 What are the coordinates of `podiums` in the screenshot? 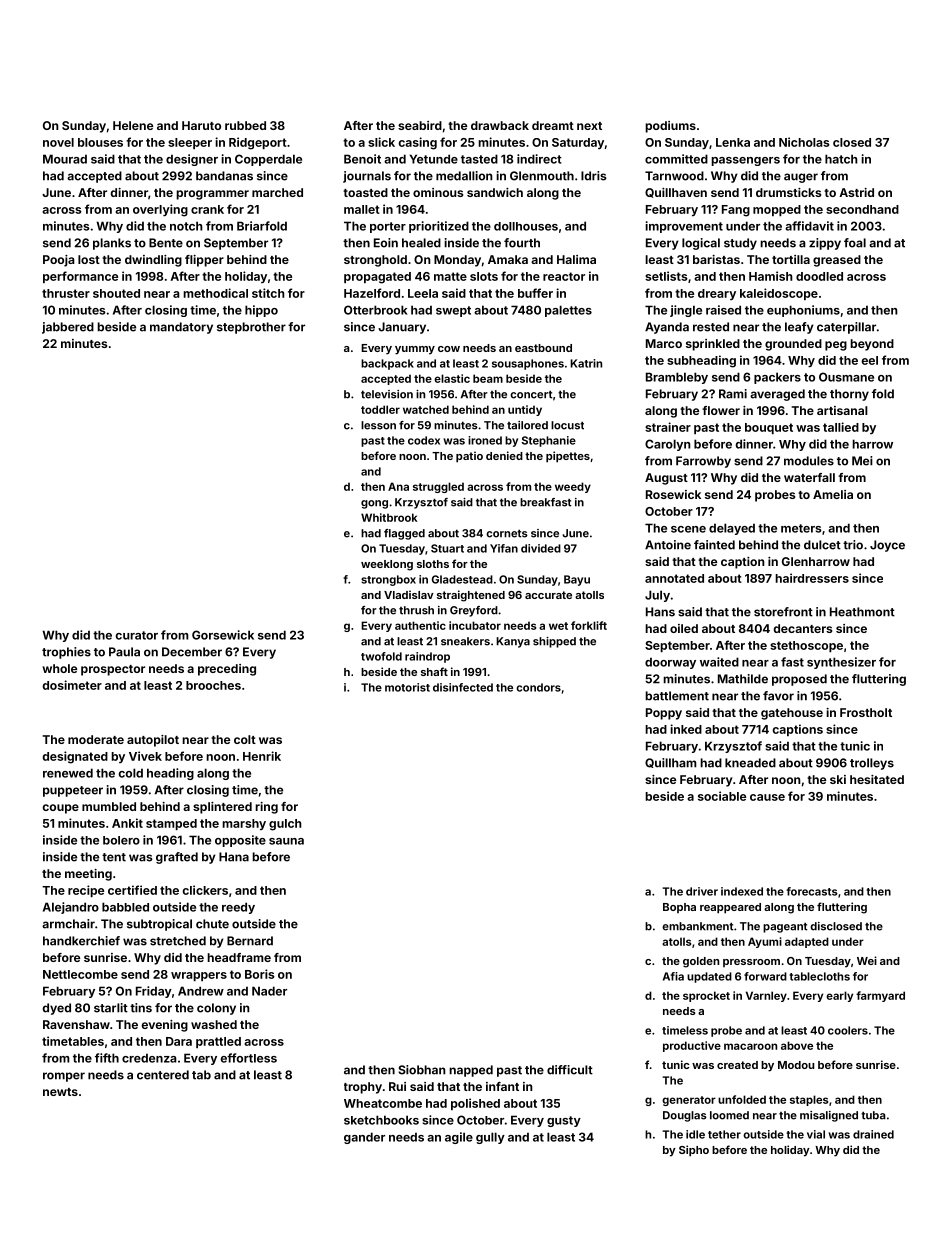 It's located at (670, 127).
